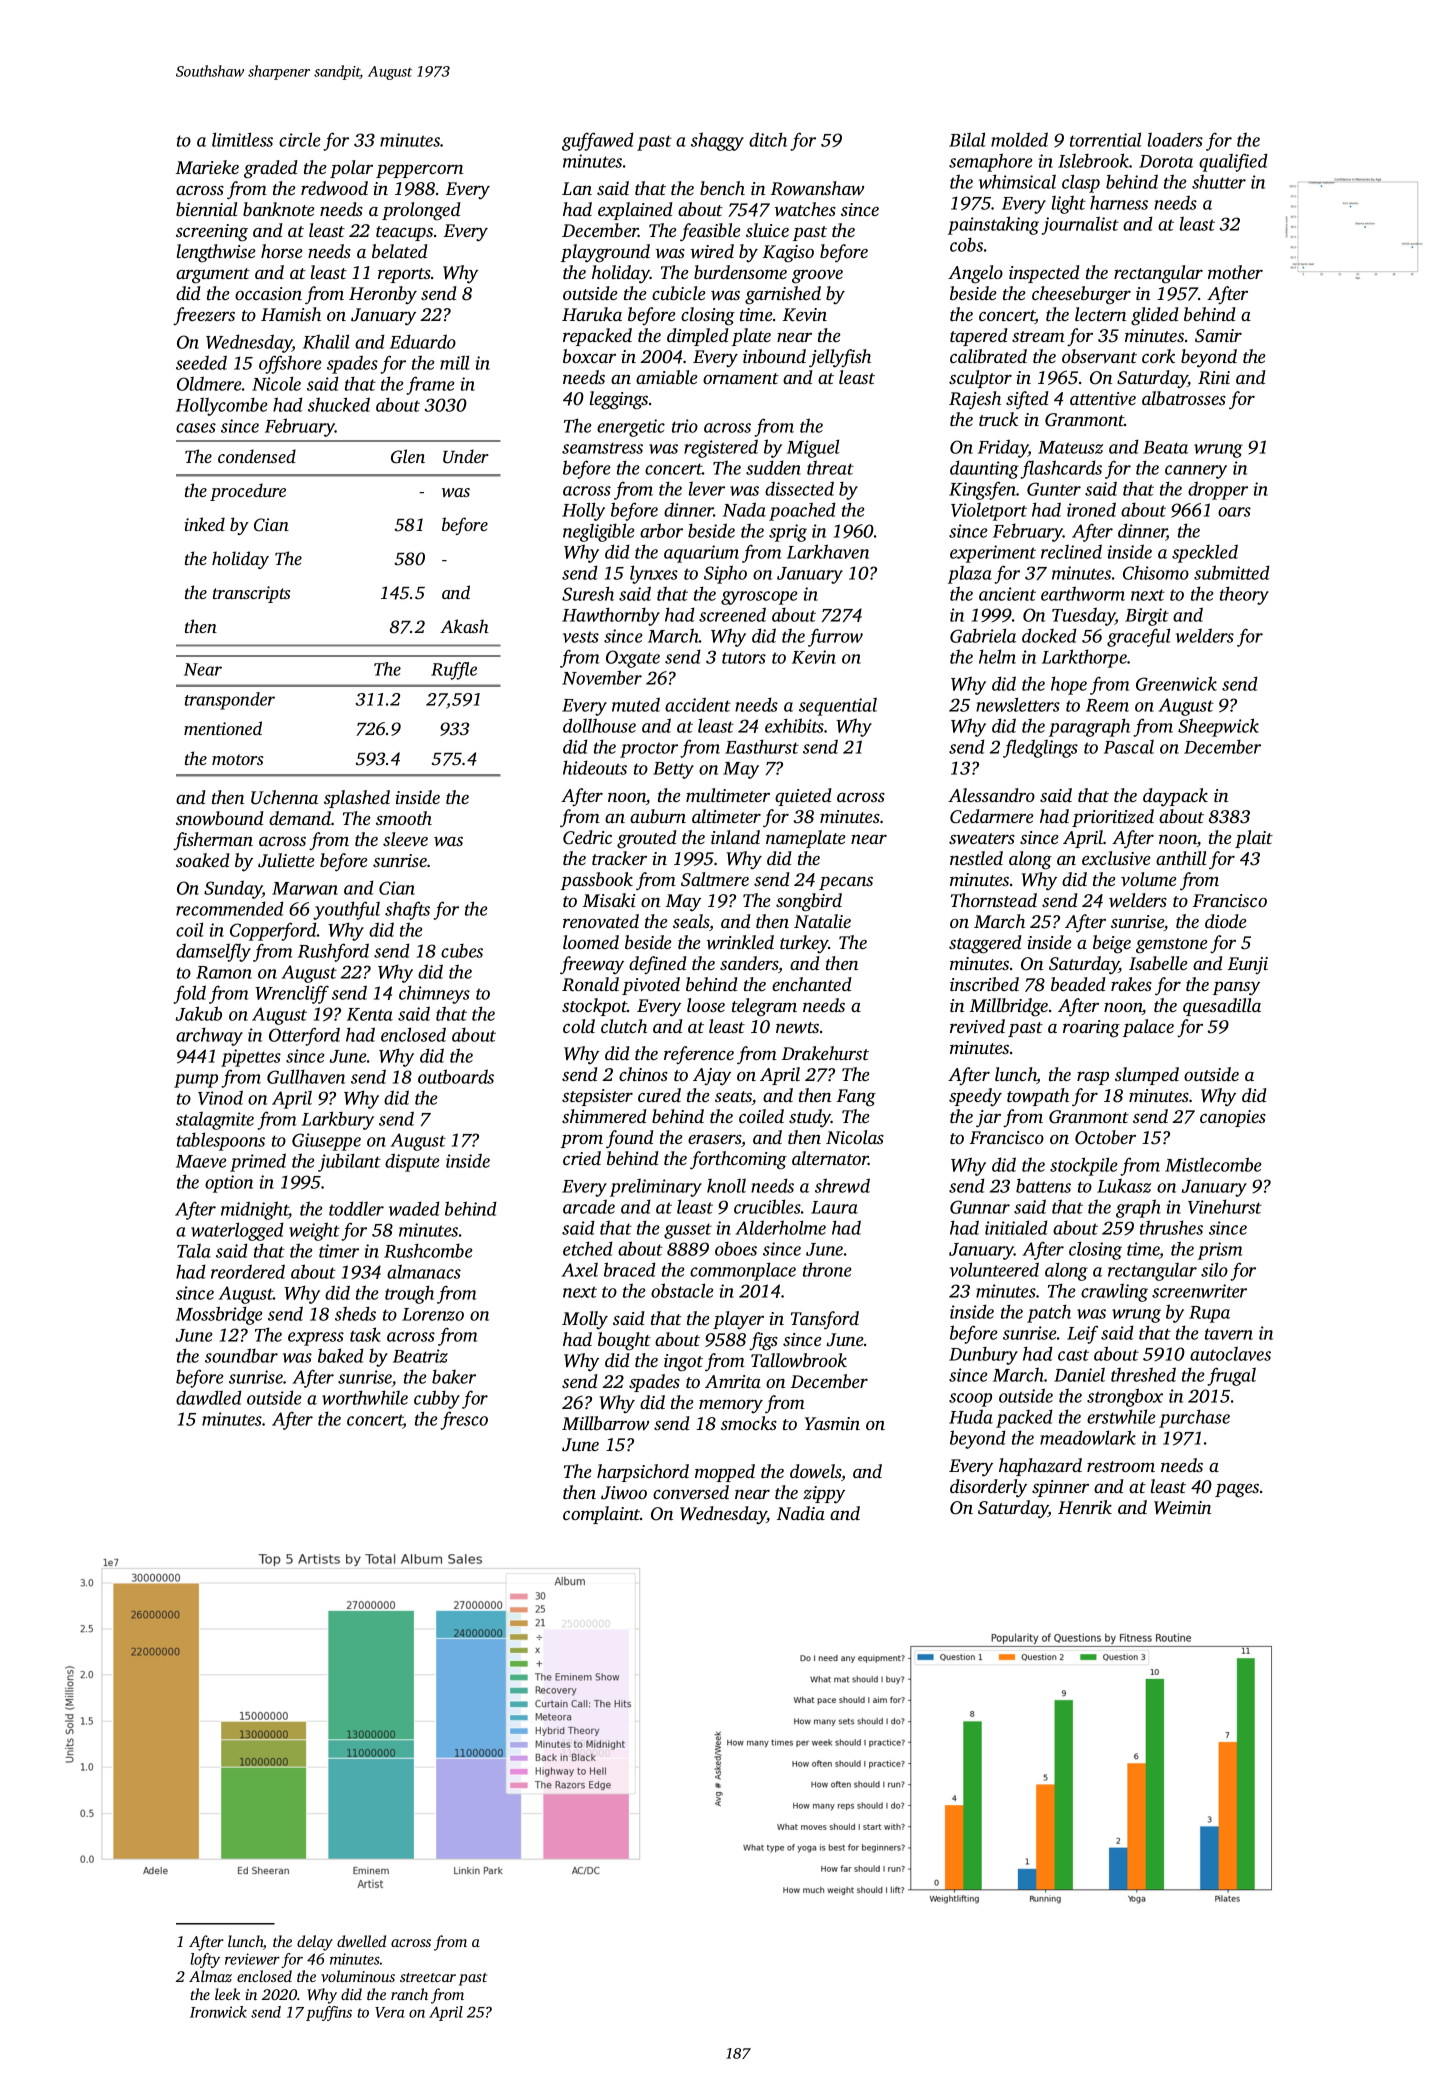 This screenshot has height=2100, width=1450. I want to click on scoop, so click(970, 1400).
